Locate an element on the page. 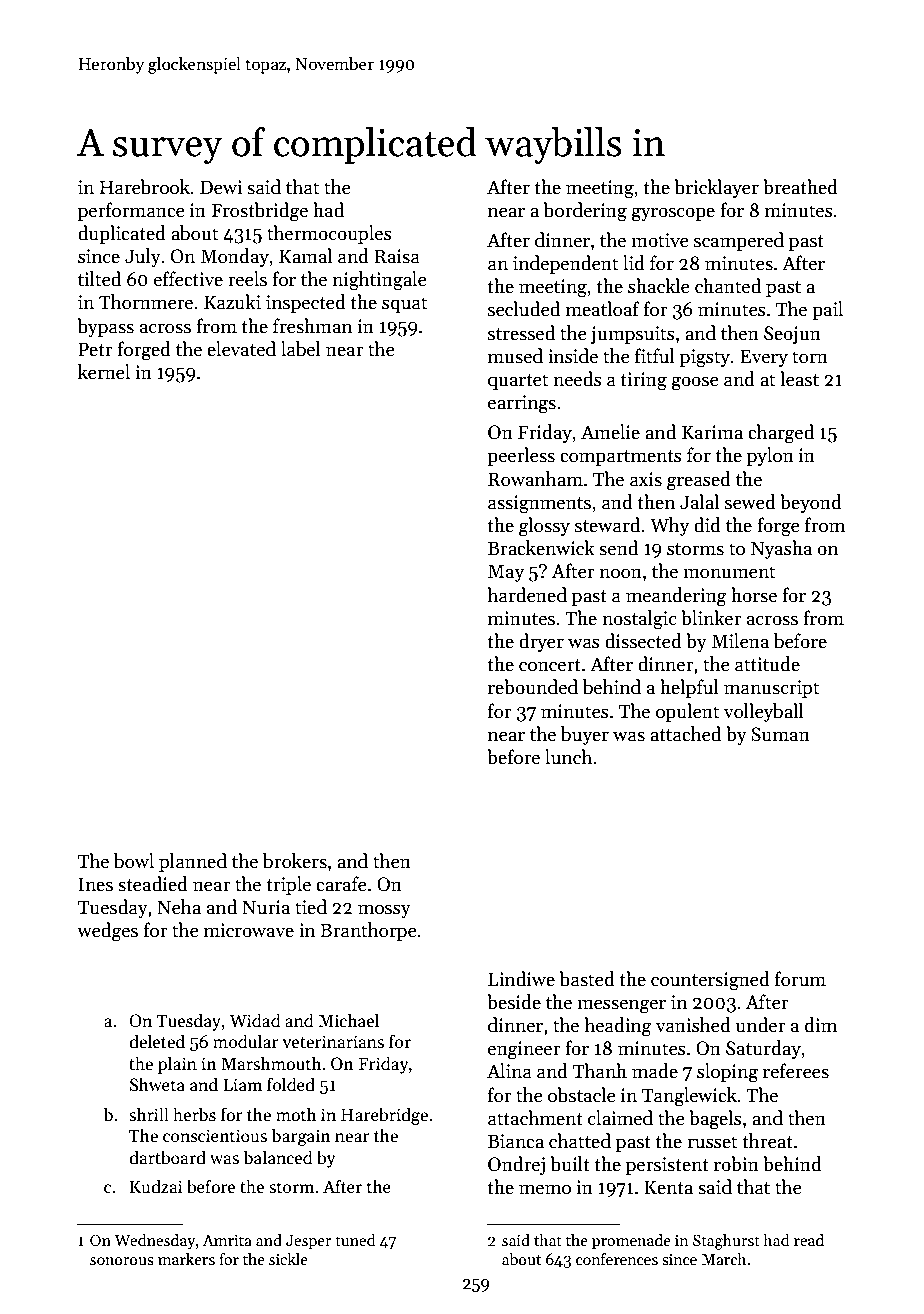 This image has height=1314, width=924. Monday is located at coordinates (235, 257).
